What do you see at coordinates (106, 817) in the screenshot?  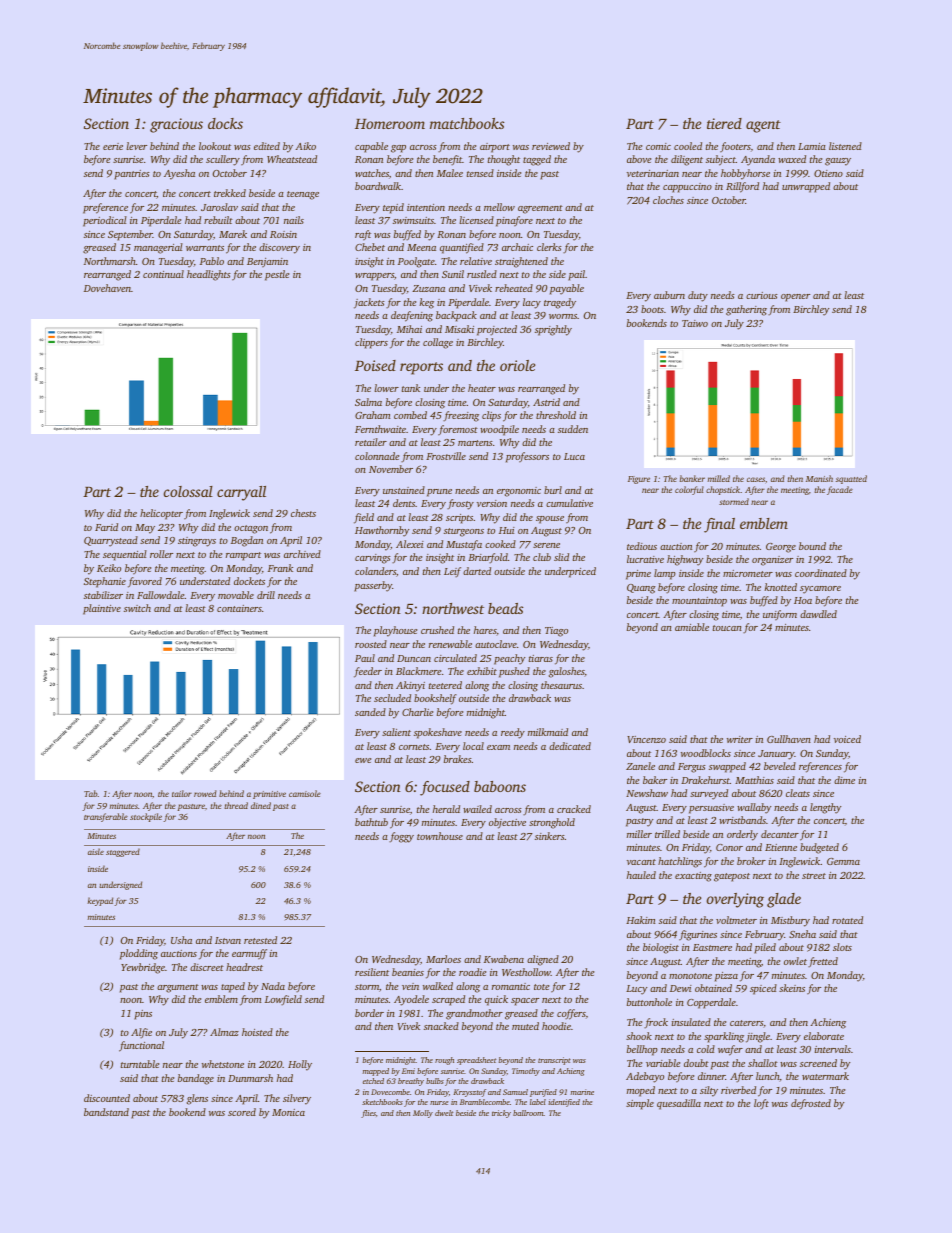 I see `transferable` at bounding box center [106, 817].
